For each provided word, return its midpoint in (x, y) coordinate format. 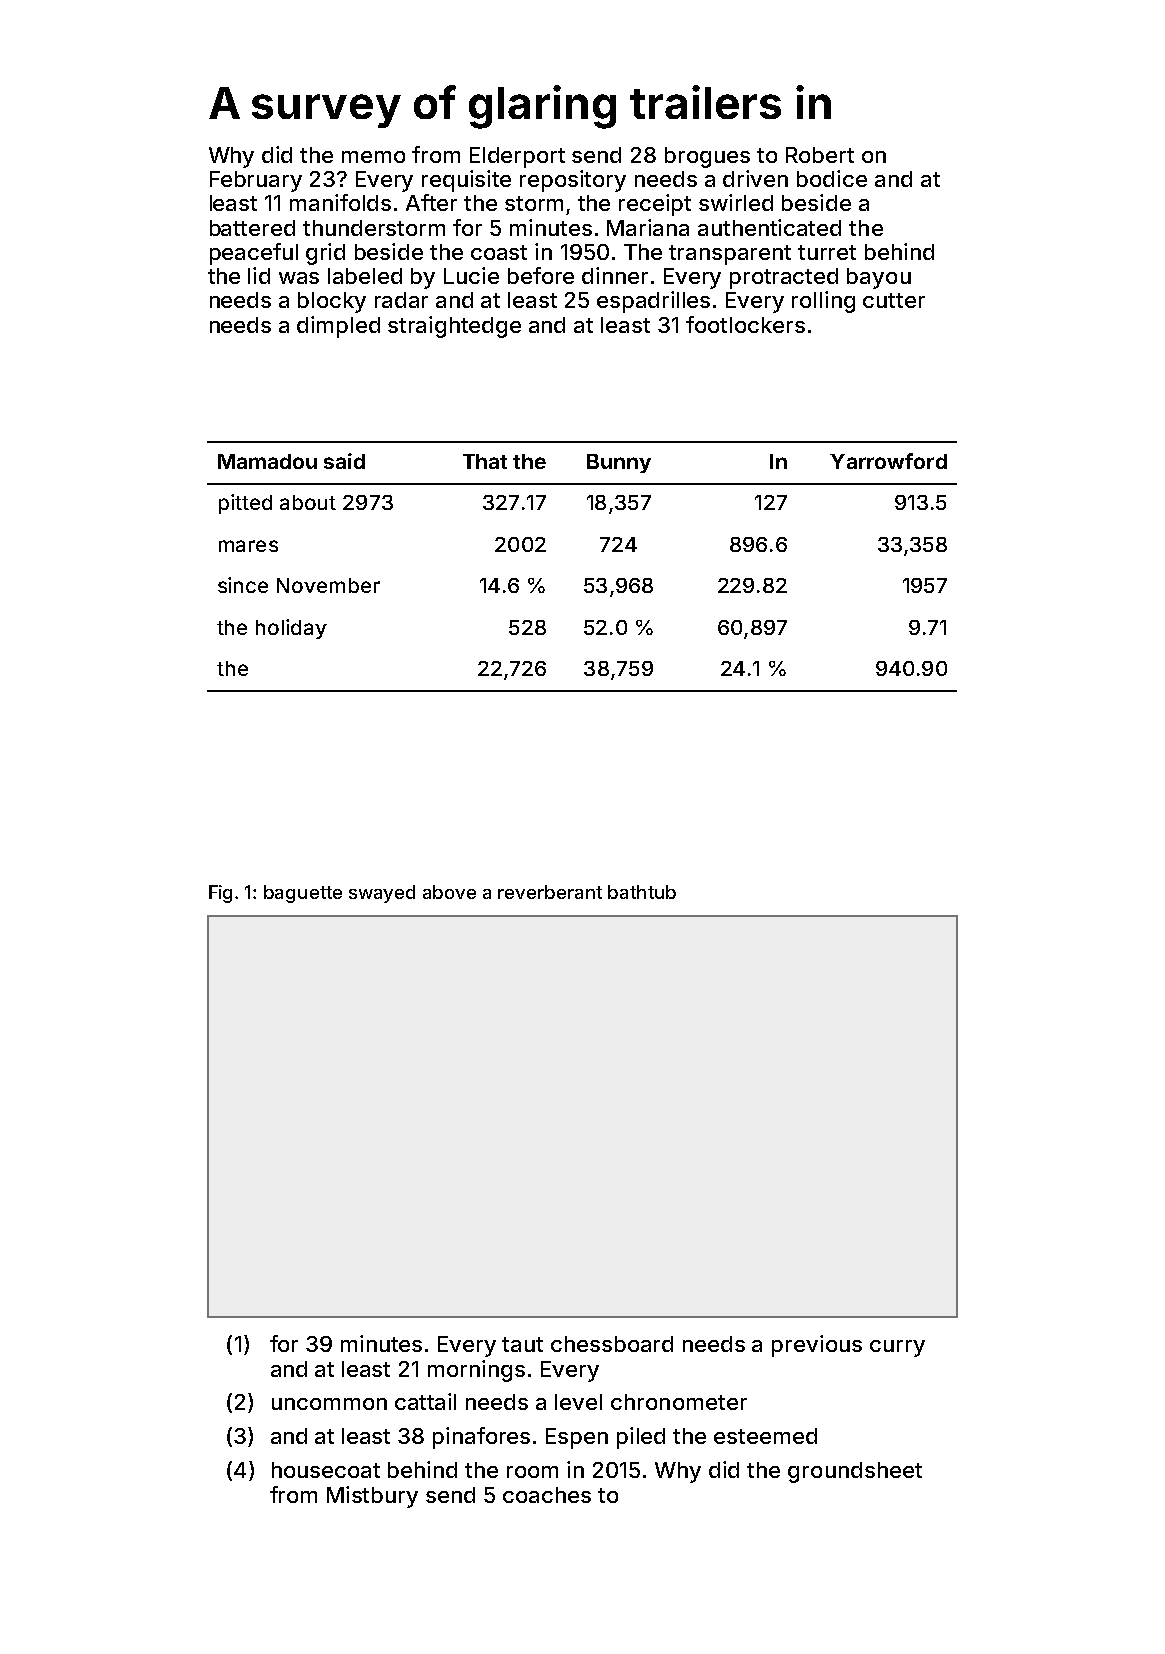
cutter (894, 300)
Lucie (471, 275)
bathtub (642, 892)
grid (325, 254)
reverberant (550, 892)
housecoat (326, 1470)
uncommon (329, 1404)
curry (897, 1348)
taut (522, 1344)
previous (817, 1346)
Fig (220, 894)
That (485, 461)
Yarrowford (888, 461)
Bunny (619, 463)
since (243, 585)
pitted (245, 504)
